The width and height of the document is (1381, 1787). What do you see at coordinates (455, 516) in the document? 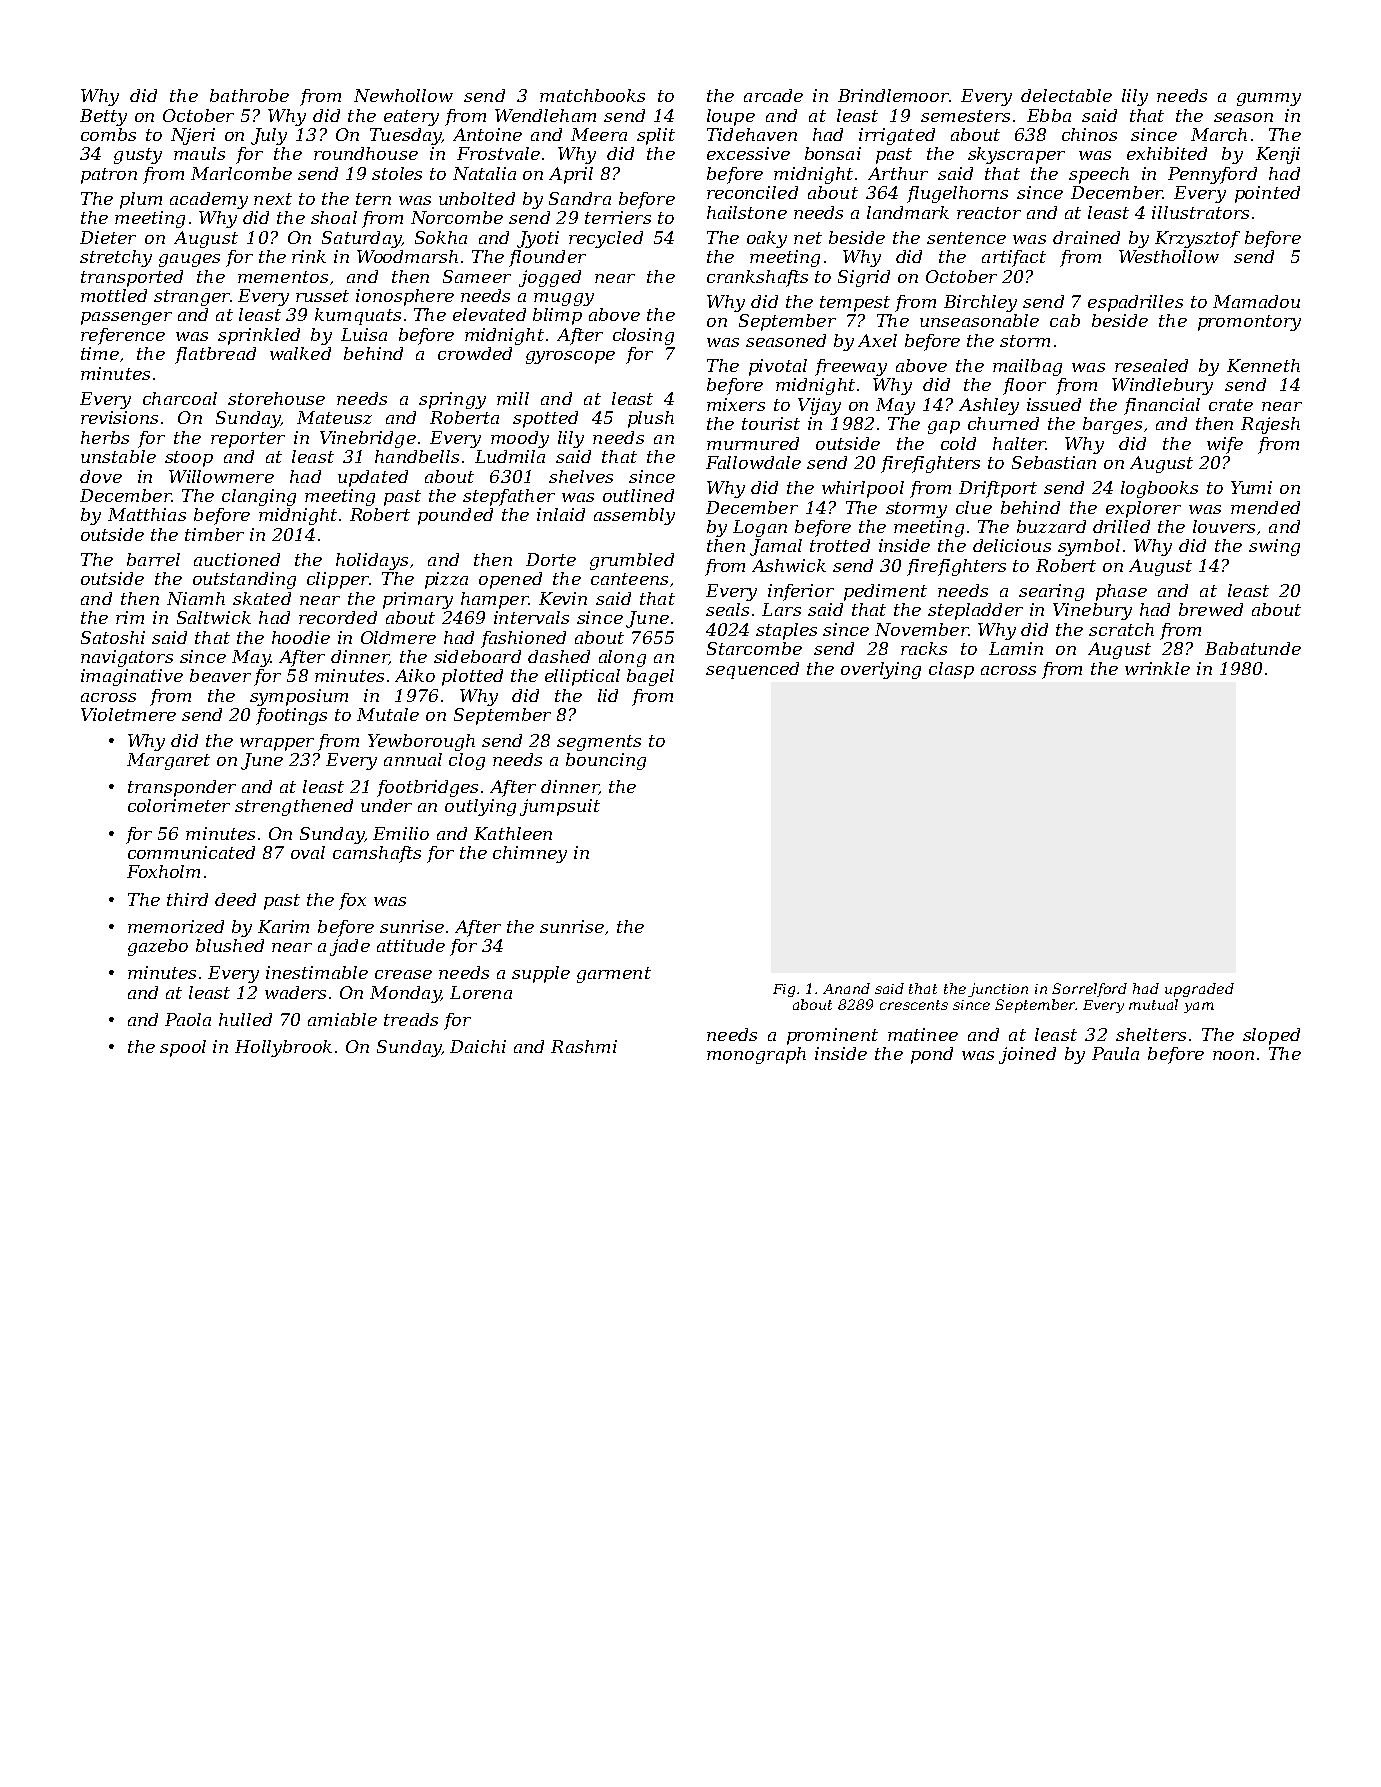
I see `pounded` at bounding box center [455, 516].
